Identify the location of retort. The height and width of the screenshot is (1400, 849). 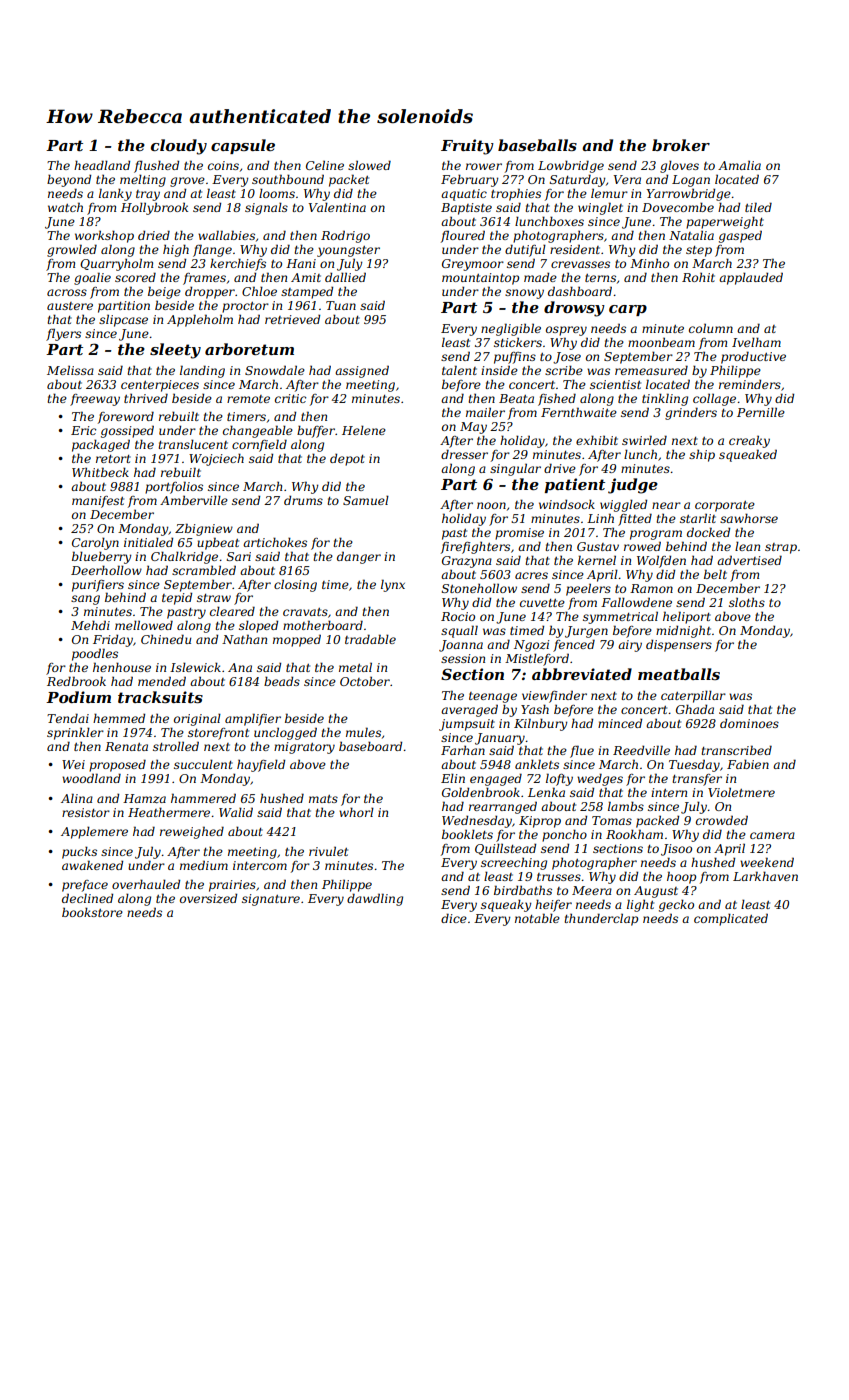
(113, 459).
